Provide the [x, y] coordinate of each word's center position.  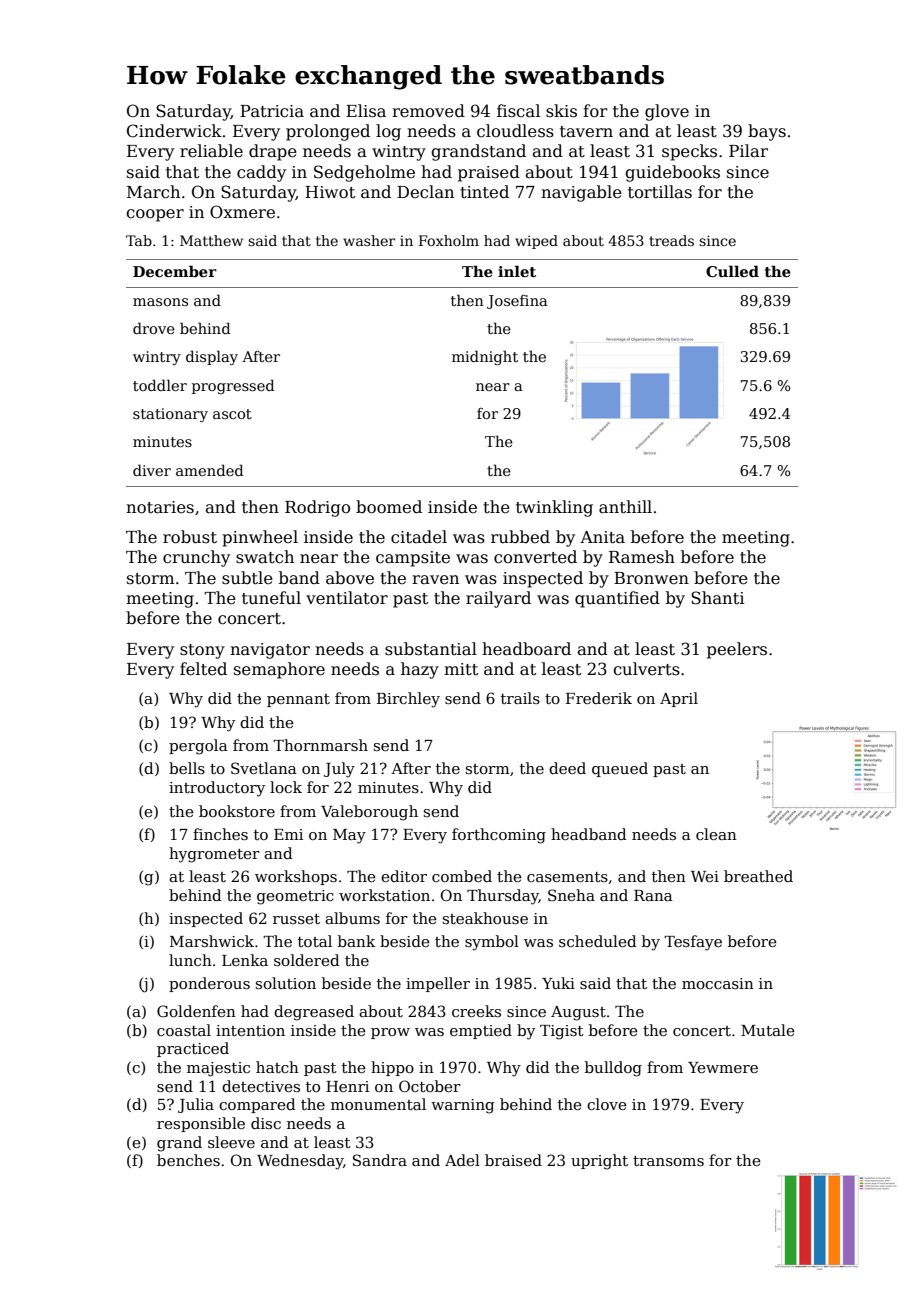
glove [667, 112]
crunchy [196, 558]
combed [462, 876]
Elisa [366, 111]
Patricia [272, 111]
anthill [625, 507]
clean [716, 834]
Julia [196, 1105]
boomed [389, 507]
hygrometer [214, 855]
